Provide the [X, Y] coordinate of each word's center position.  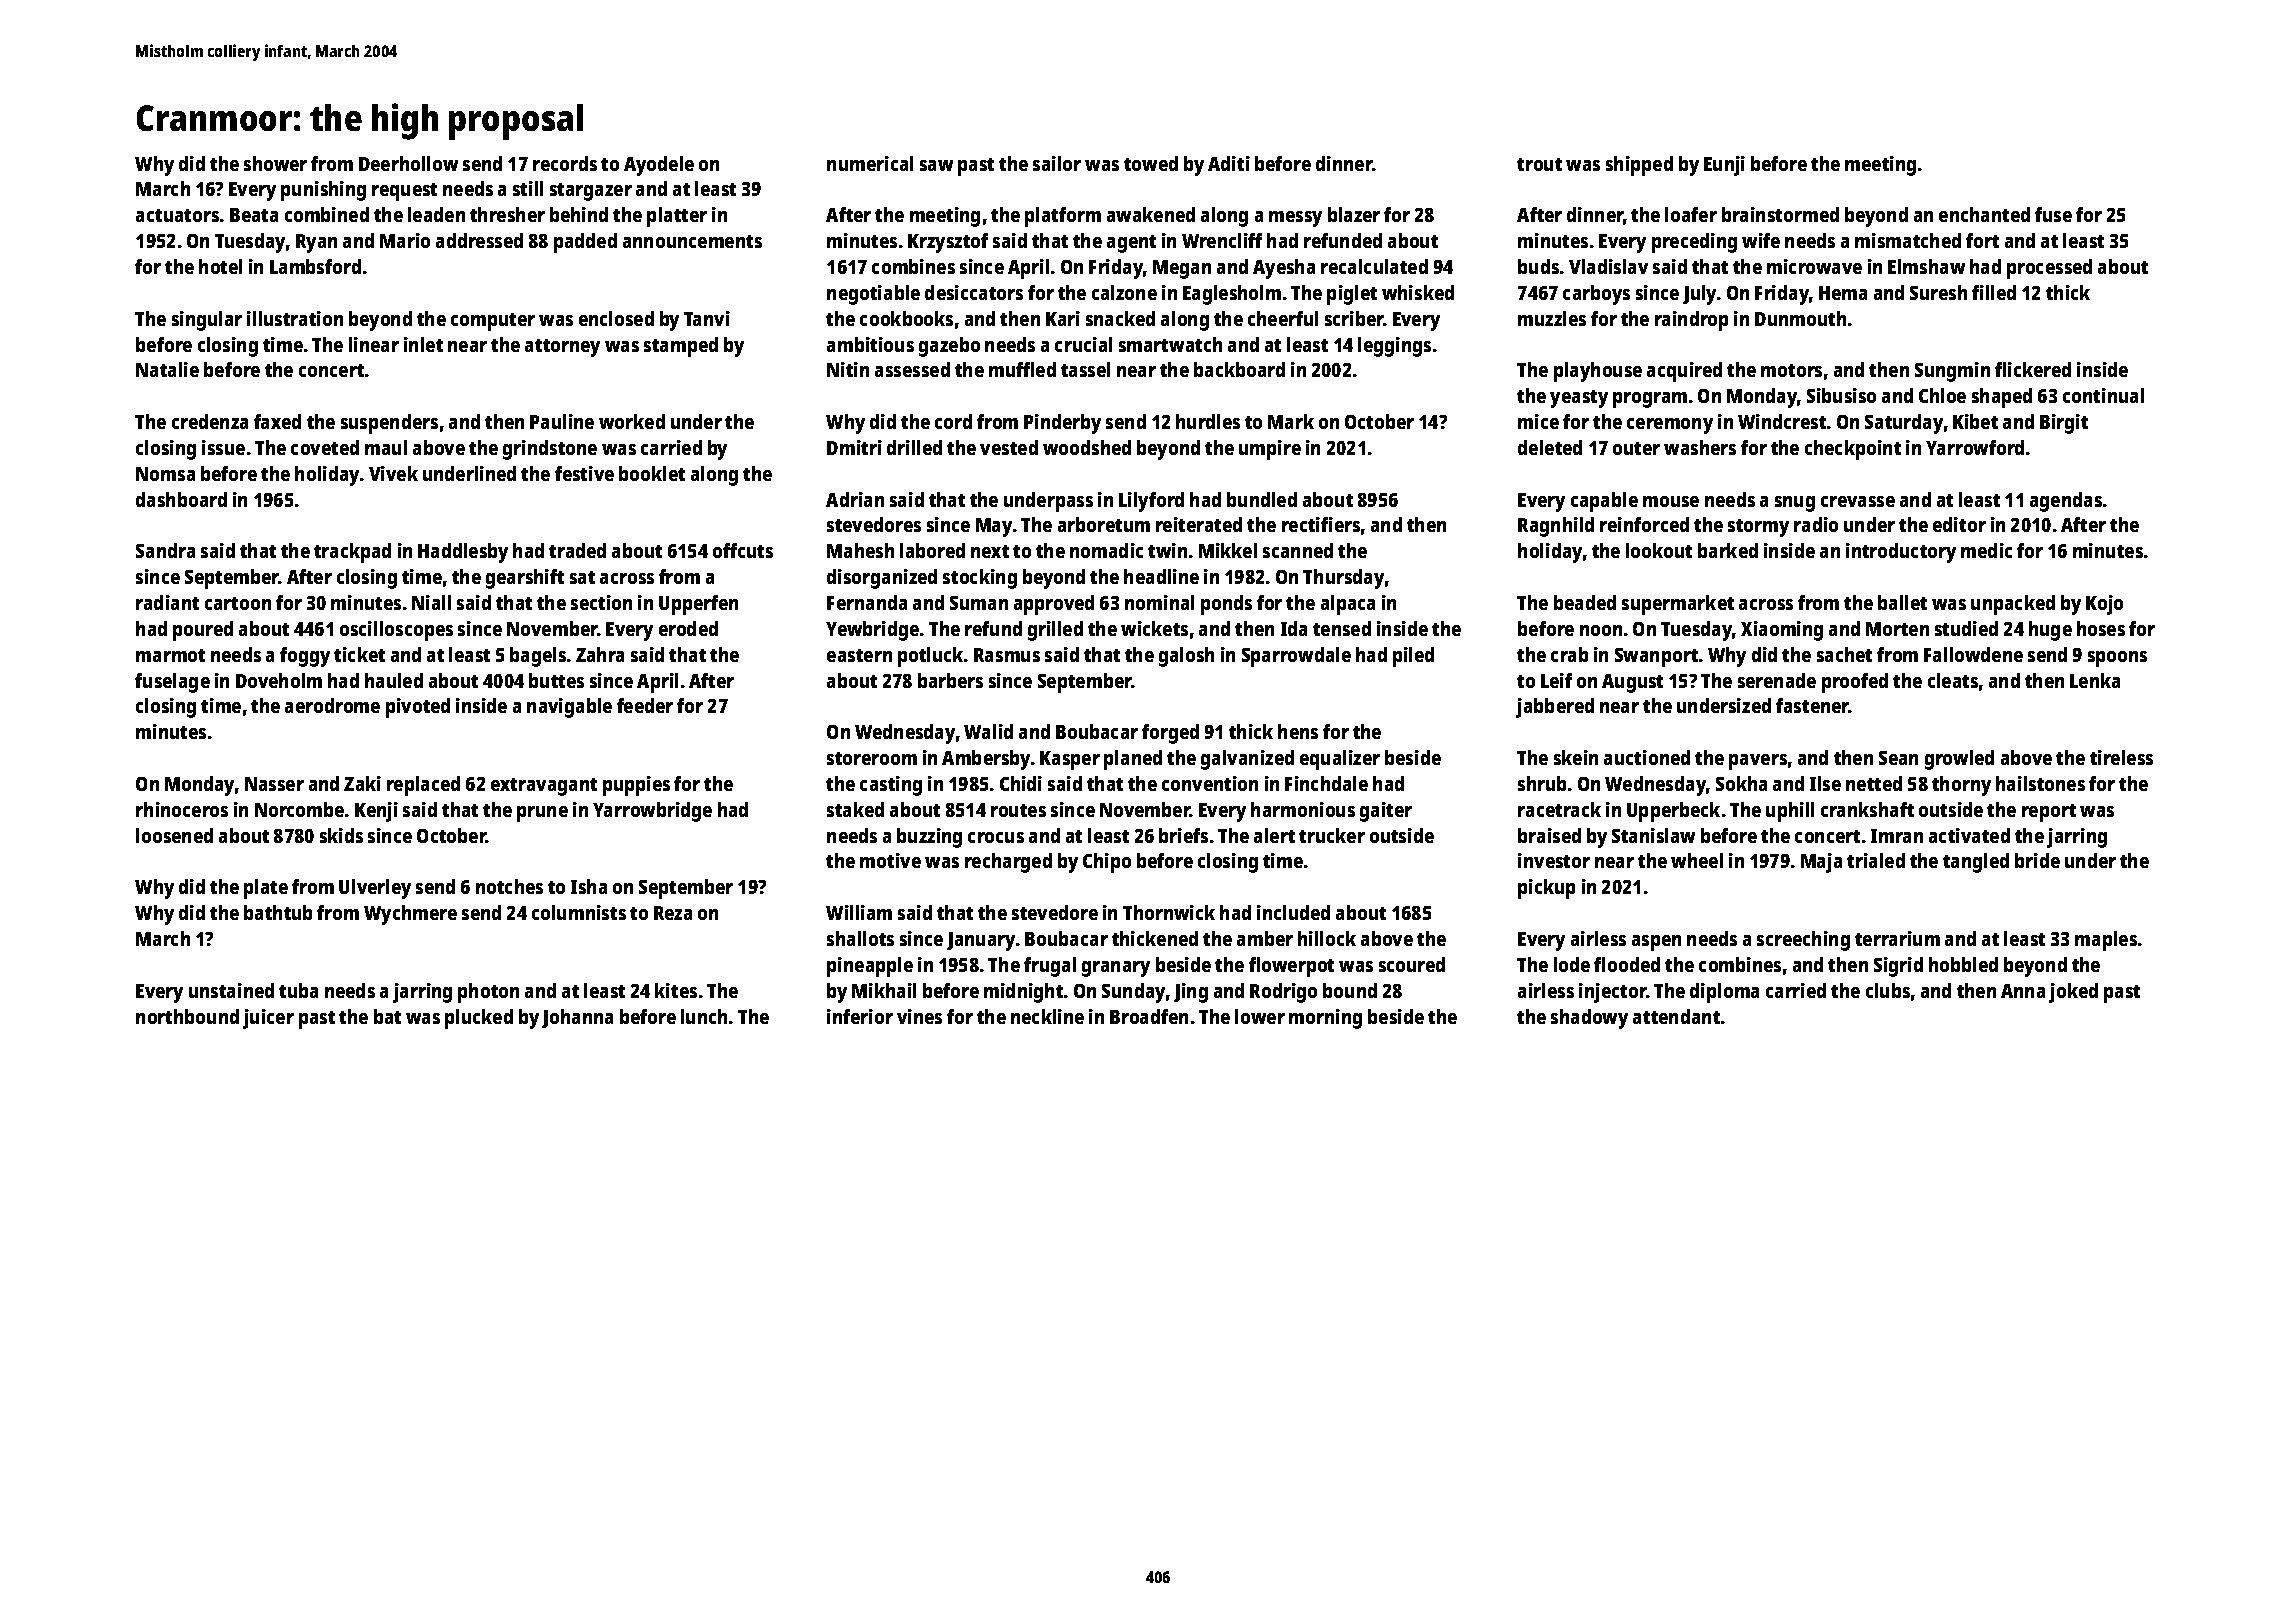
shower [275, 163]
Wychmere [410, 915]
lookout [1659, 550]
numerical [870, 163]
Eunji [1724, 166]
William [859, 912]
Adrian [855, 499]
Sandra [165, 550]
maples [2106, 941]
